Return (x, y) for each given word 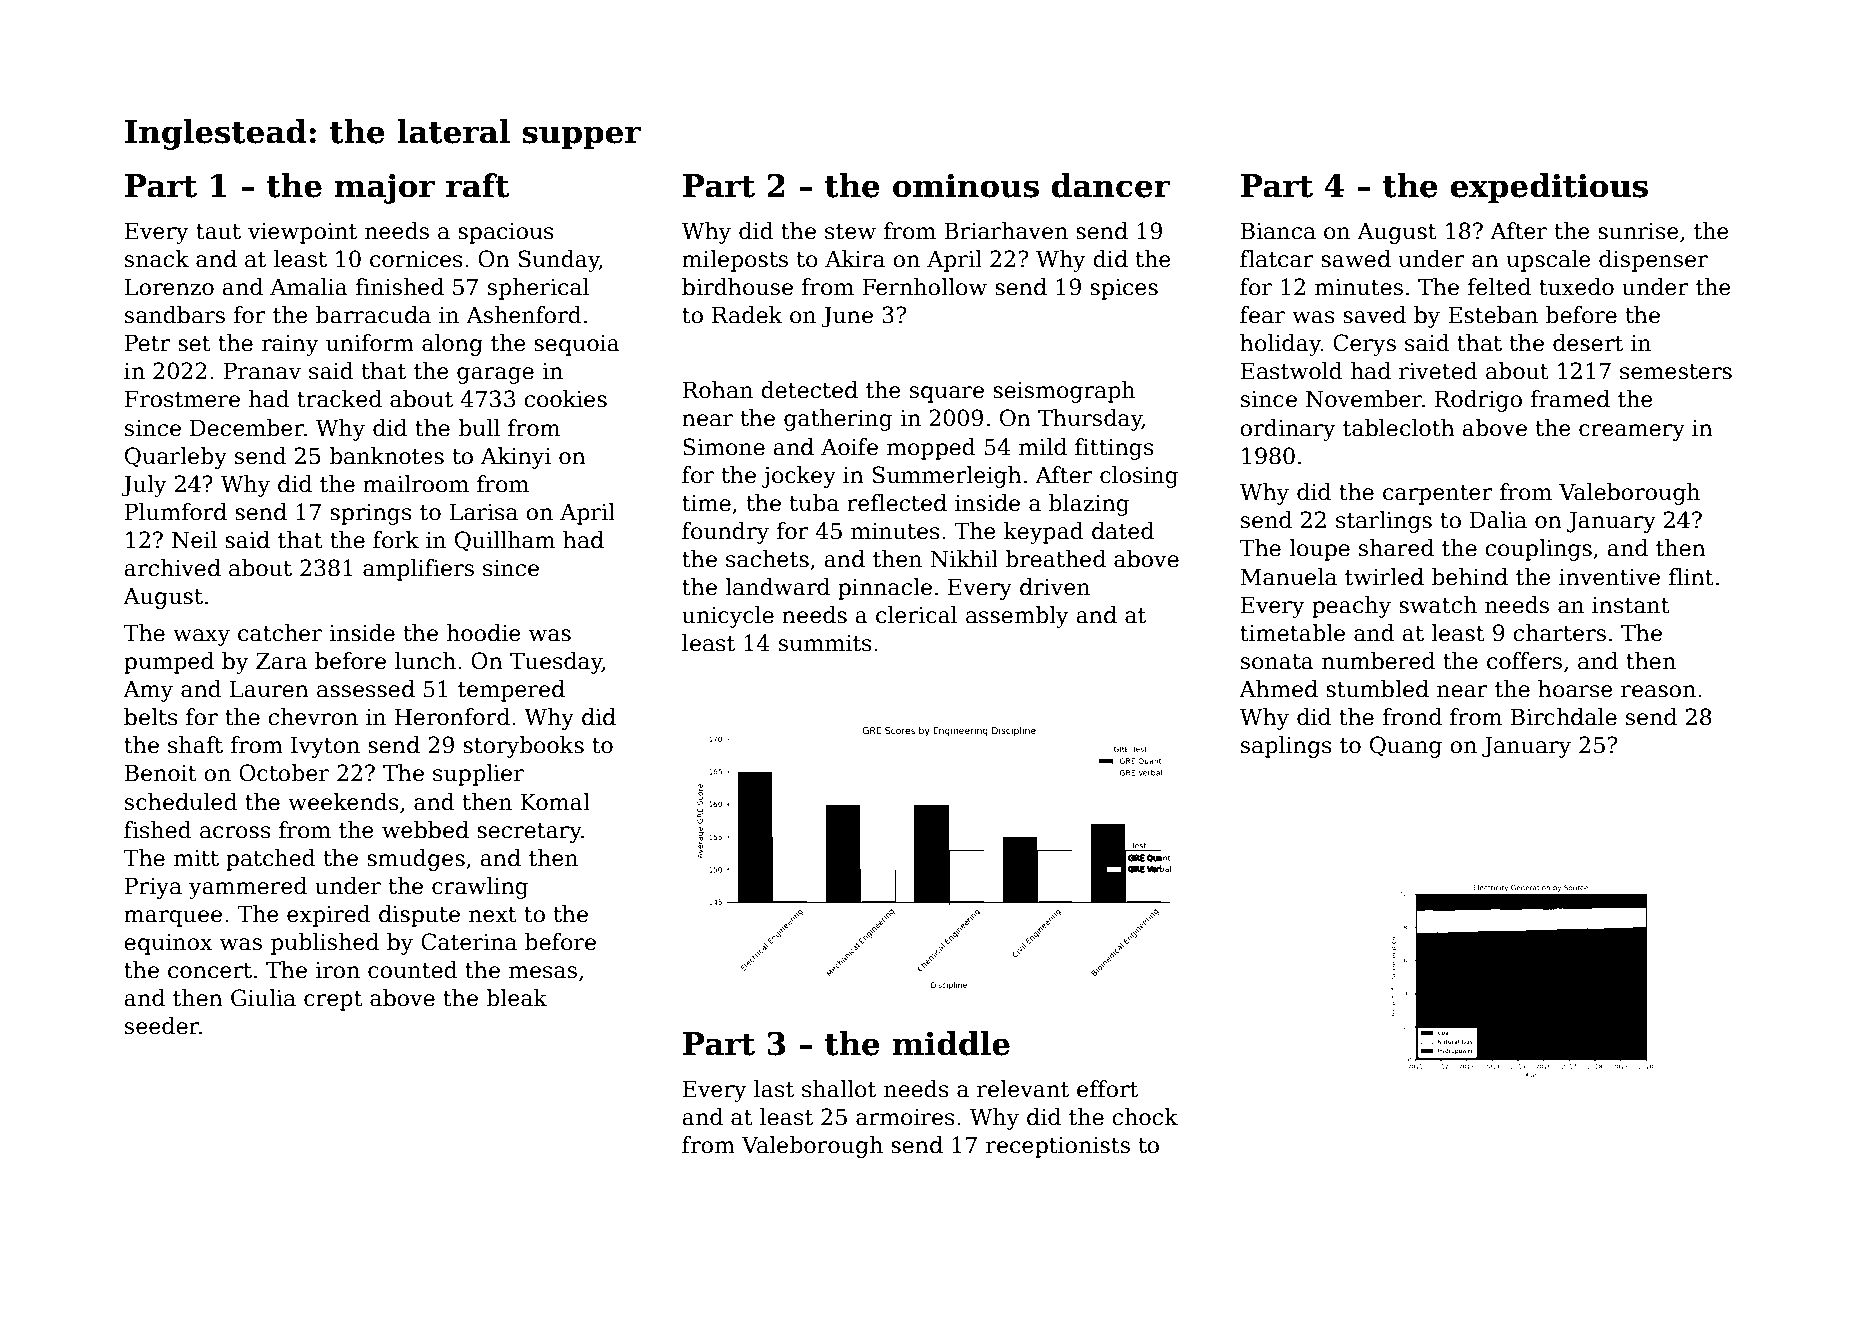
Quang (1406, 747)
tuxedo (1576, 287)
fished (158, 830)
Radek (747, 315)
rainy (290, 345)
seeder (162, 1026)
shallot (839, 1089)
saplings (1286, 747)
